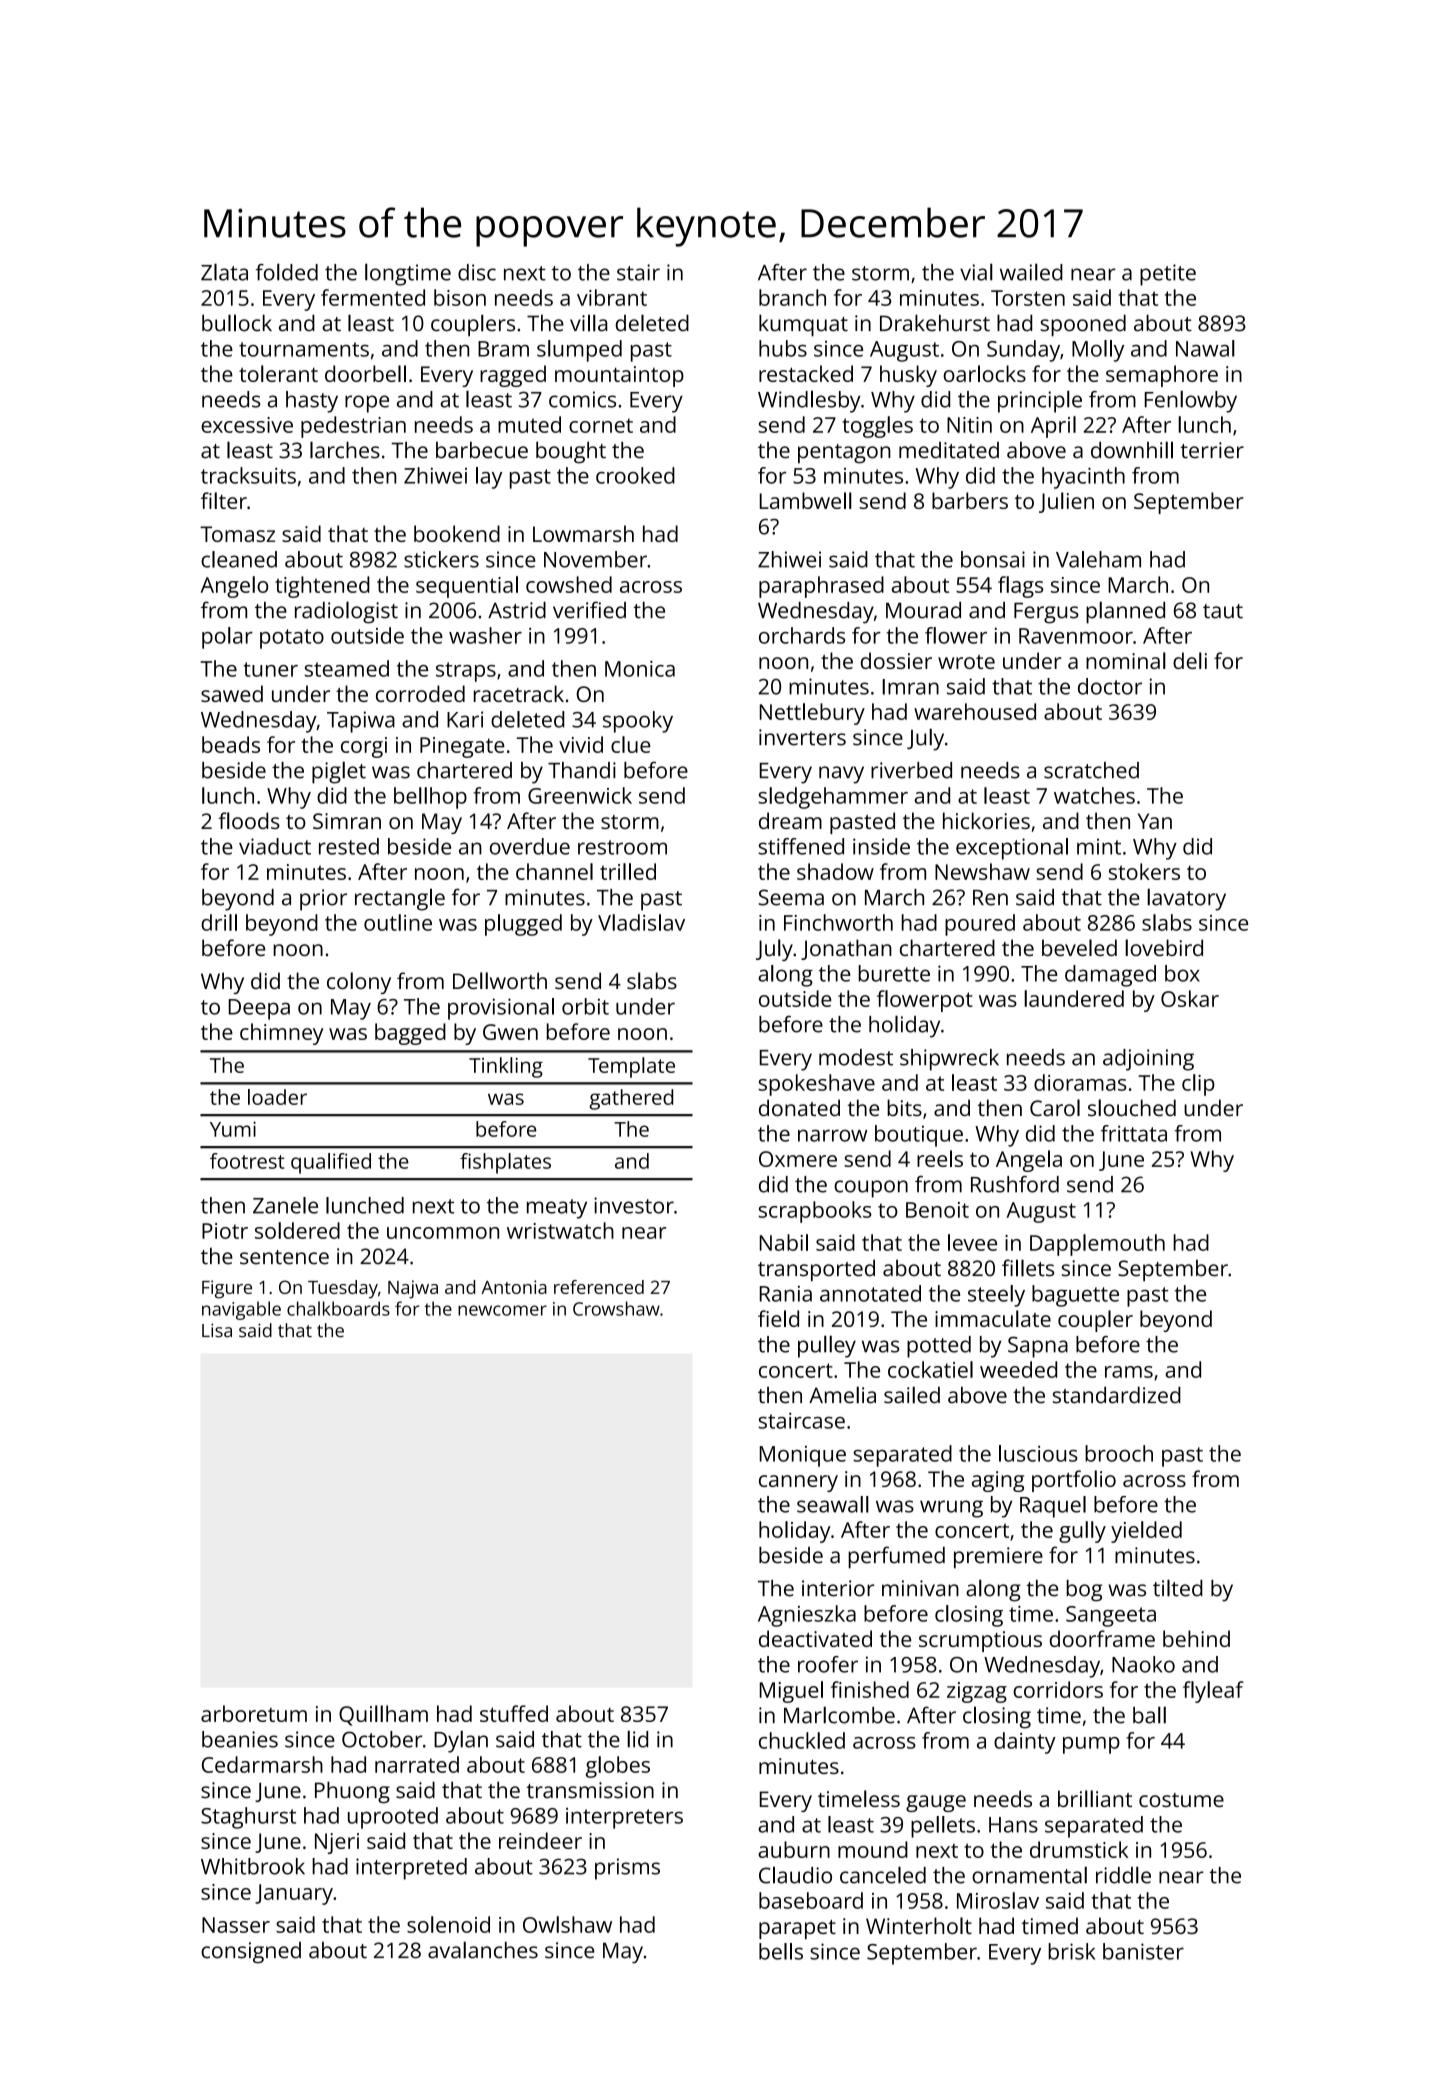  I want to click on orchards, so click(802, 635).
